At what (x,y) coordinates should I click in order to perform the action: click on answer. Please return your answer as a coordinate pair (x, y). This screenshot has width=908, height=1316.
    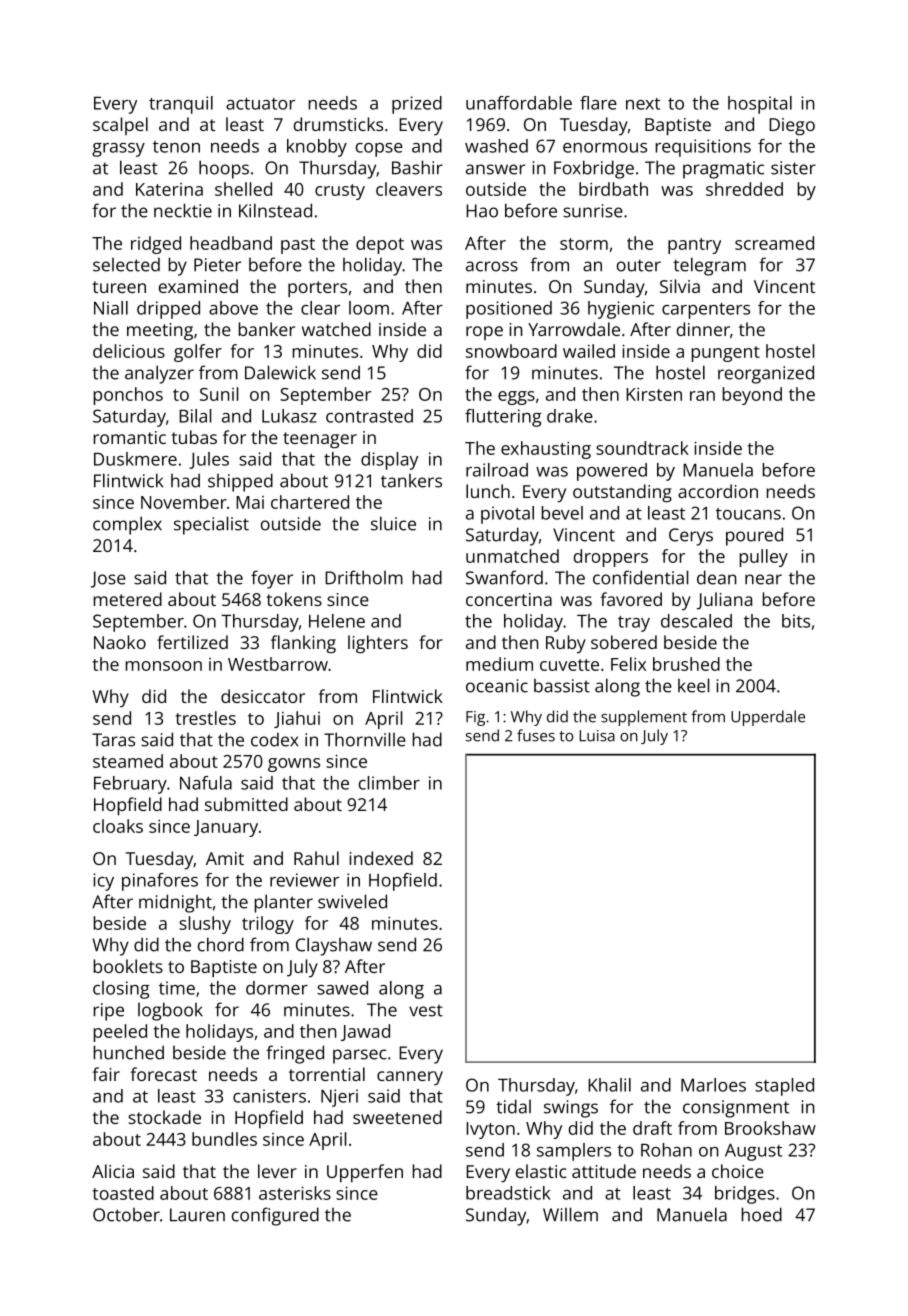
    Looking at the image, I should click on (495, 169).
